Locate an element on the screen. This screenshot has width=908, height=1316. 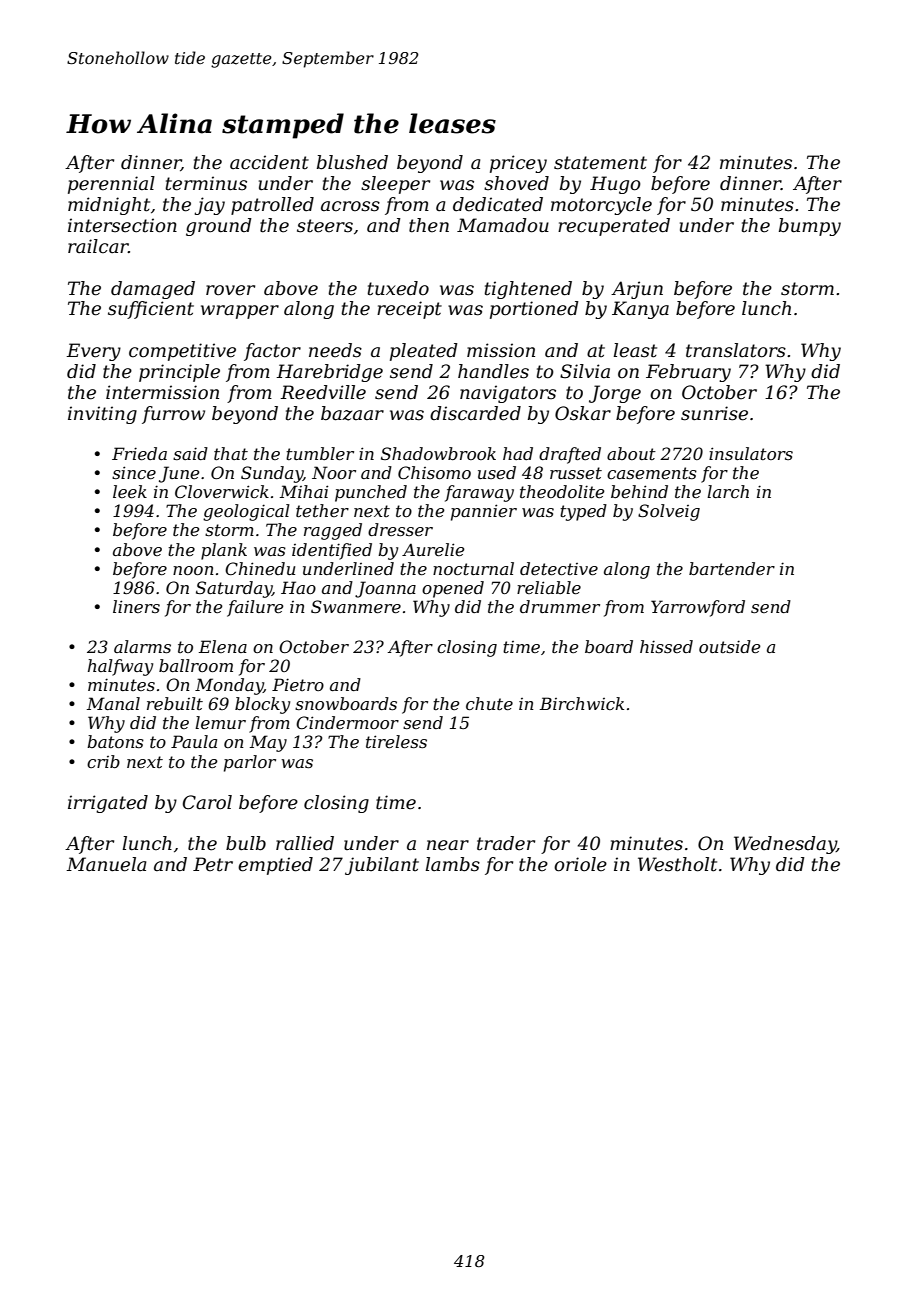
leek is located at coordinates (130, 491).
